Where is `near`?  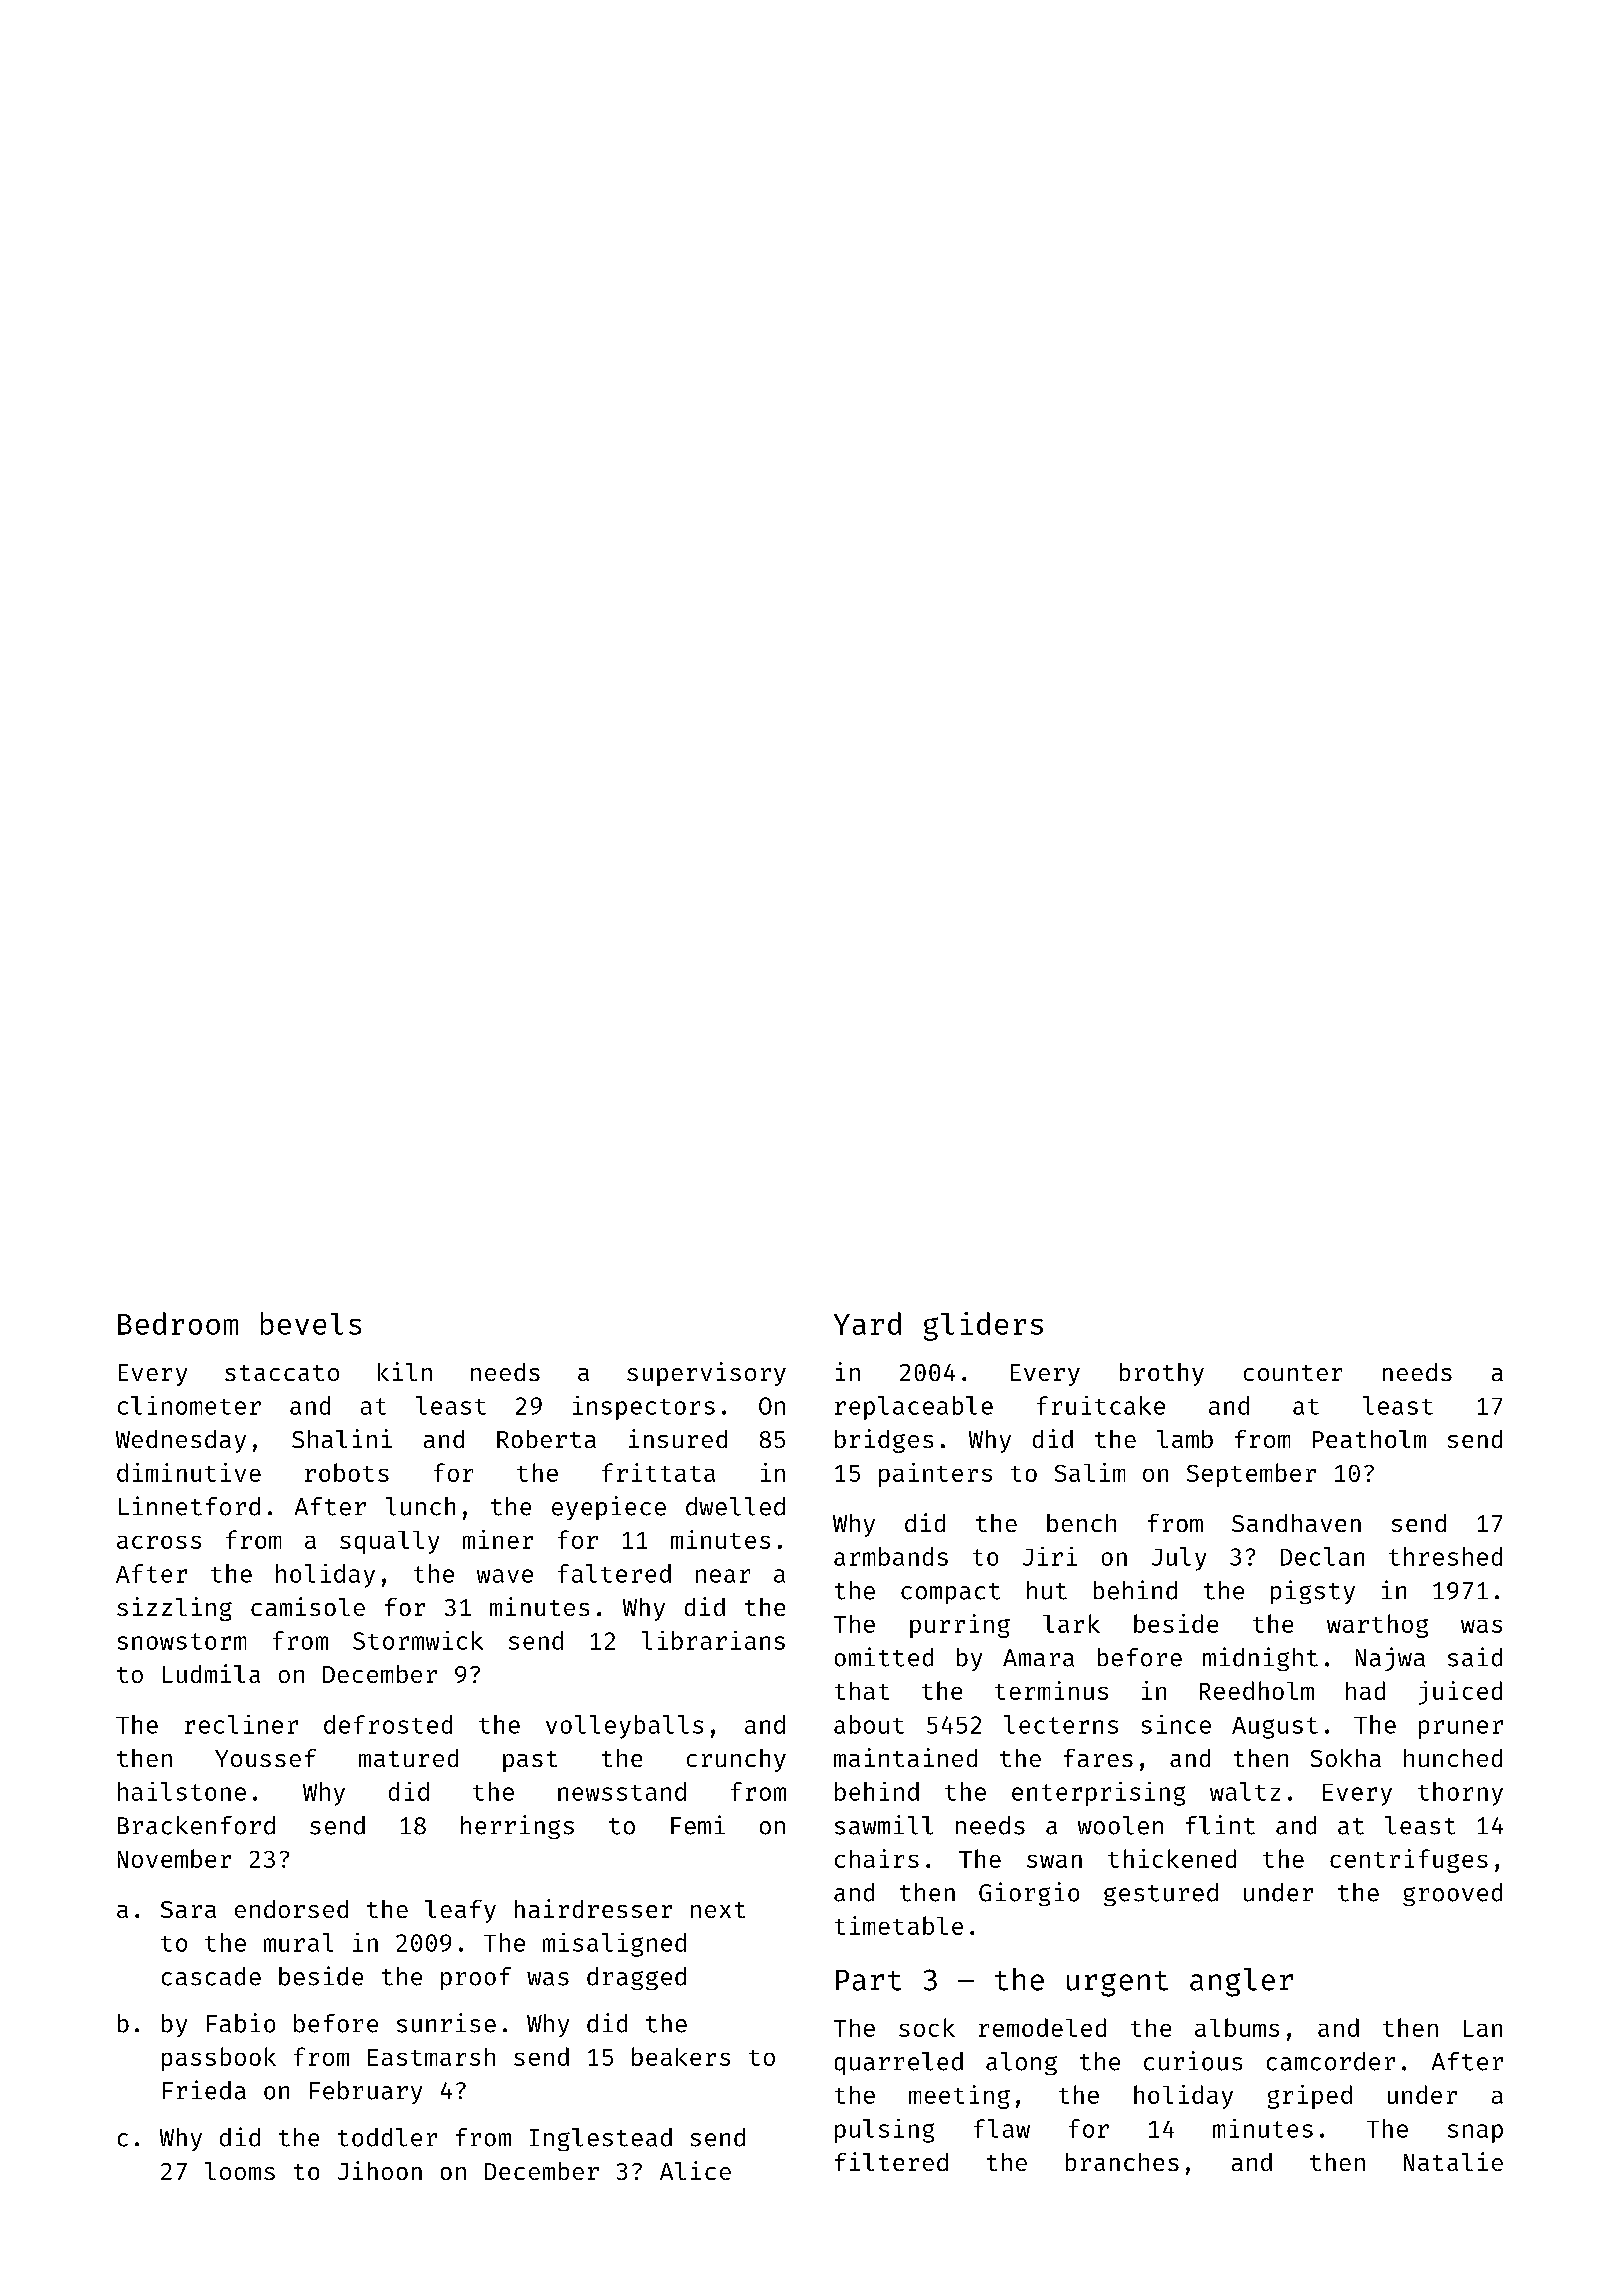 near is located at coordinates (723, 1576).
